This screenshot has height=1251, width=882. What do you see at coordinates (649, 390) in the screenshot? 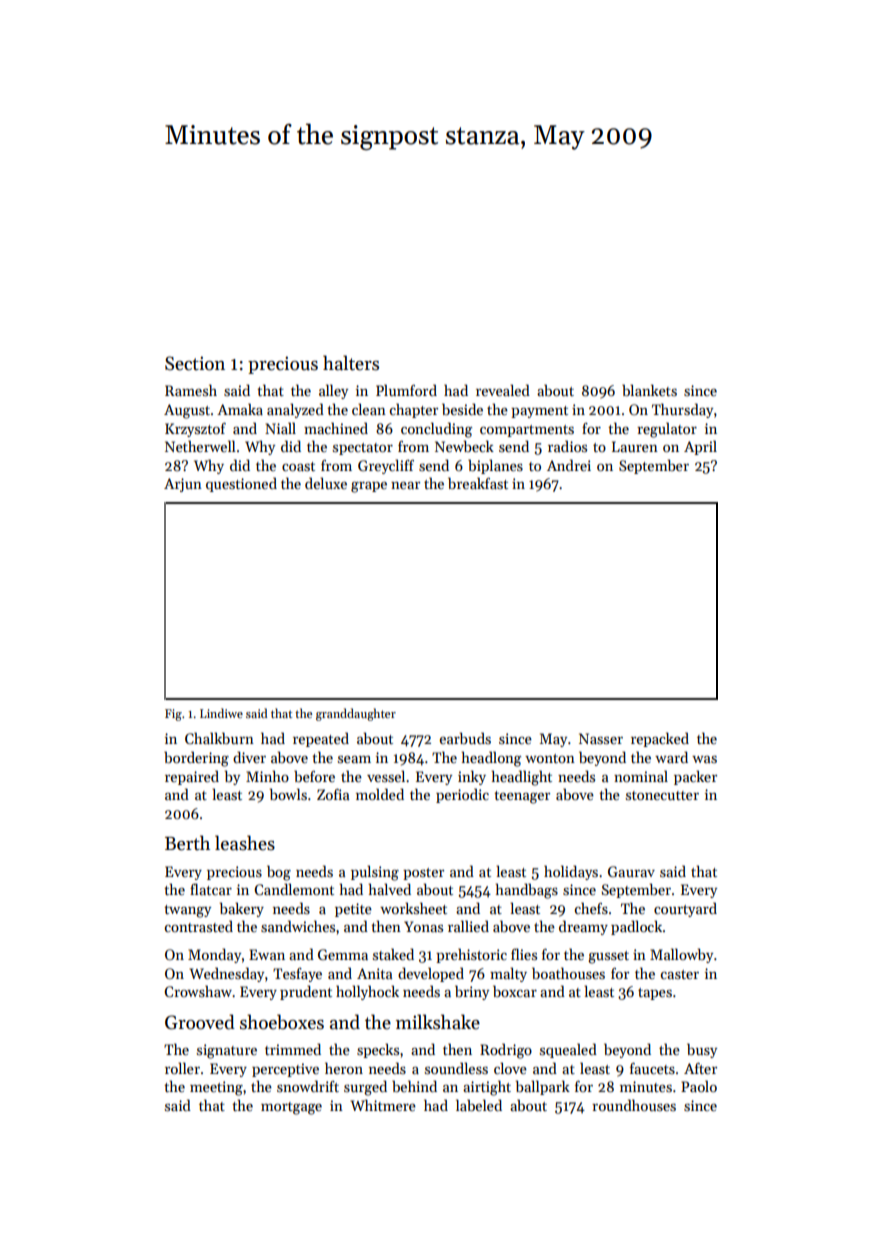
I see `blankets` at bounding box center [649, 390].
